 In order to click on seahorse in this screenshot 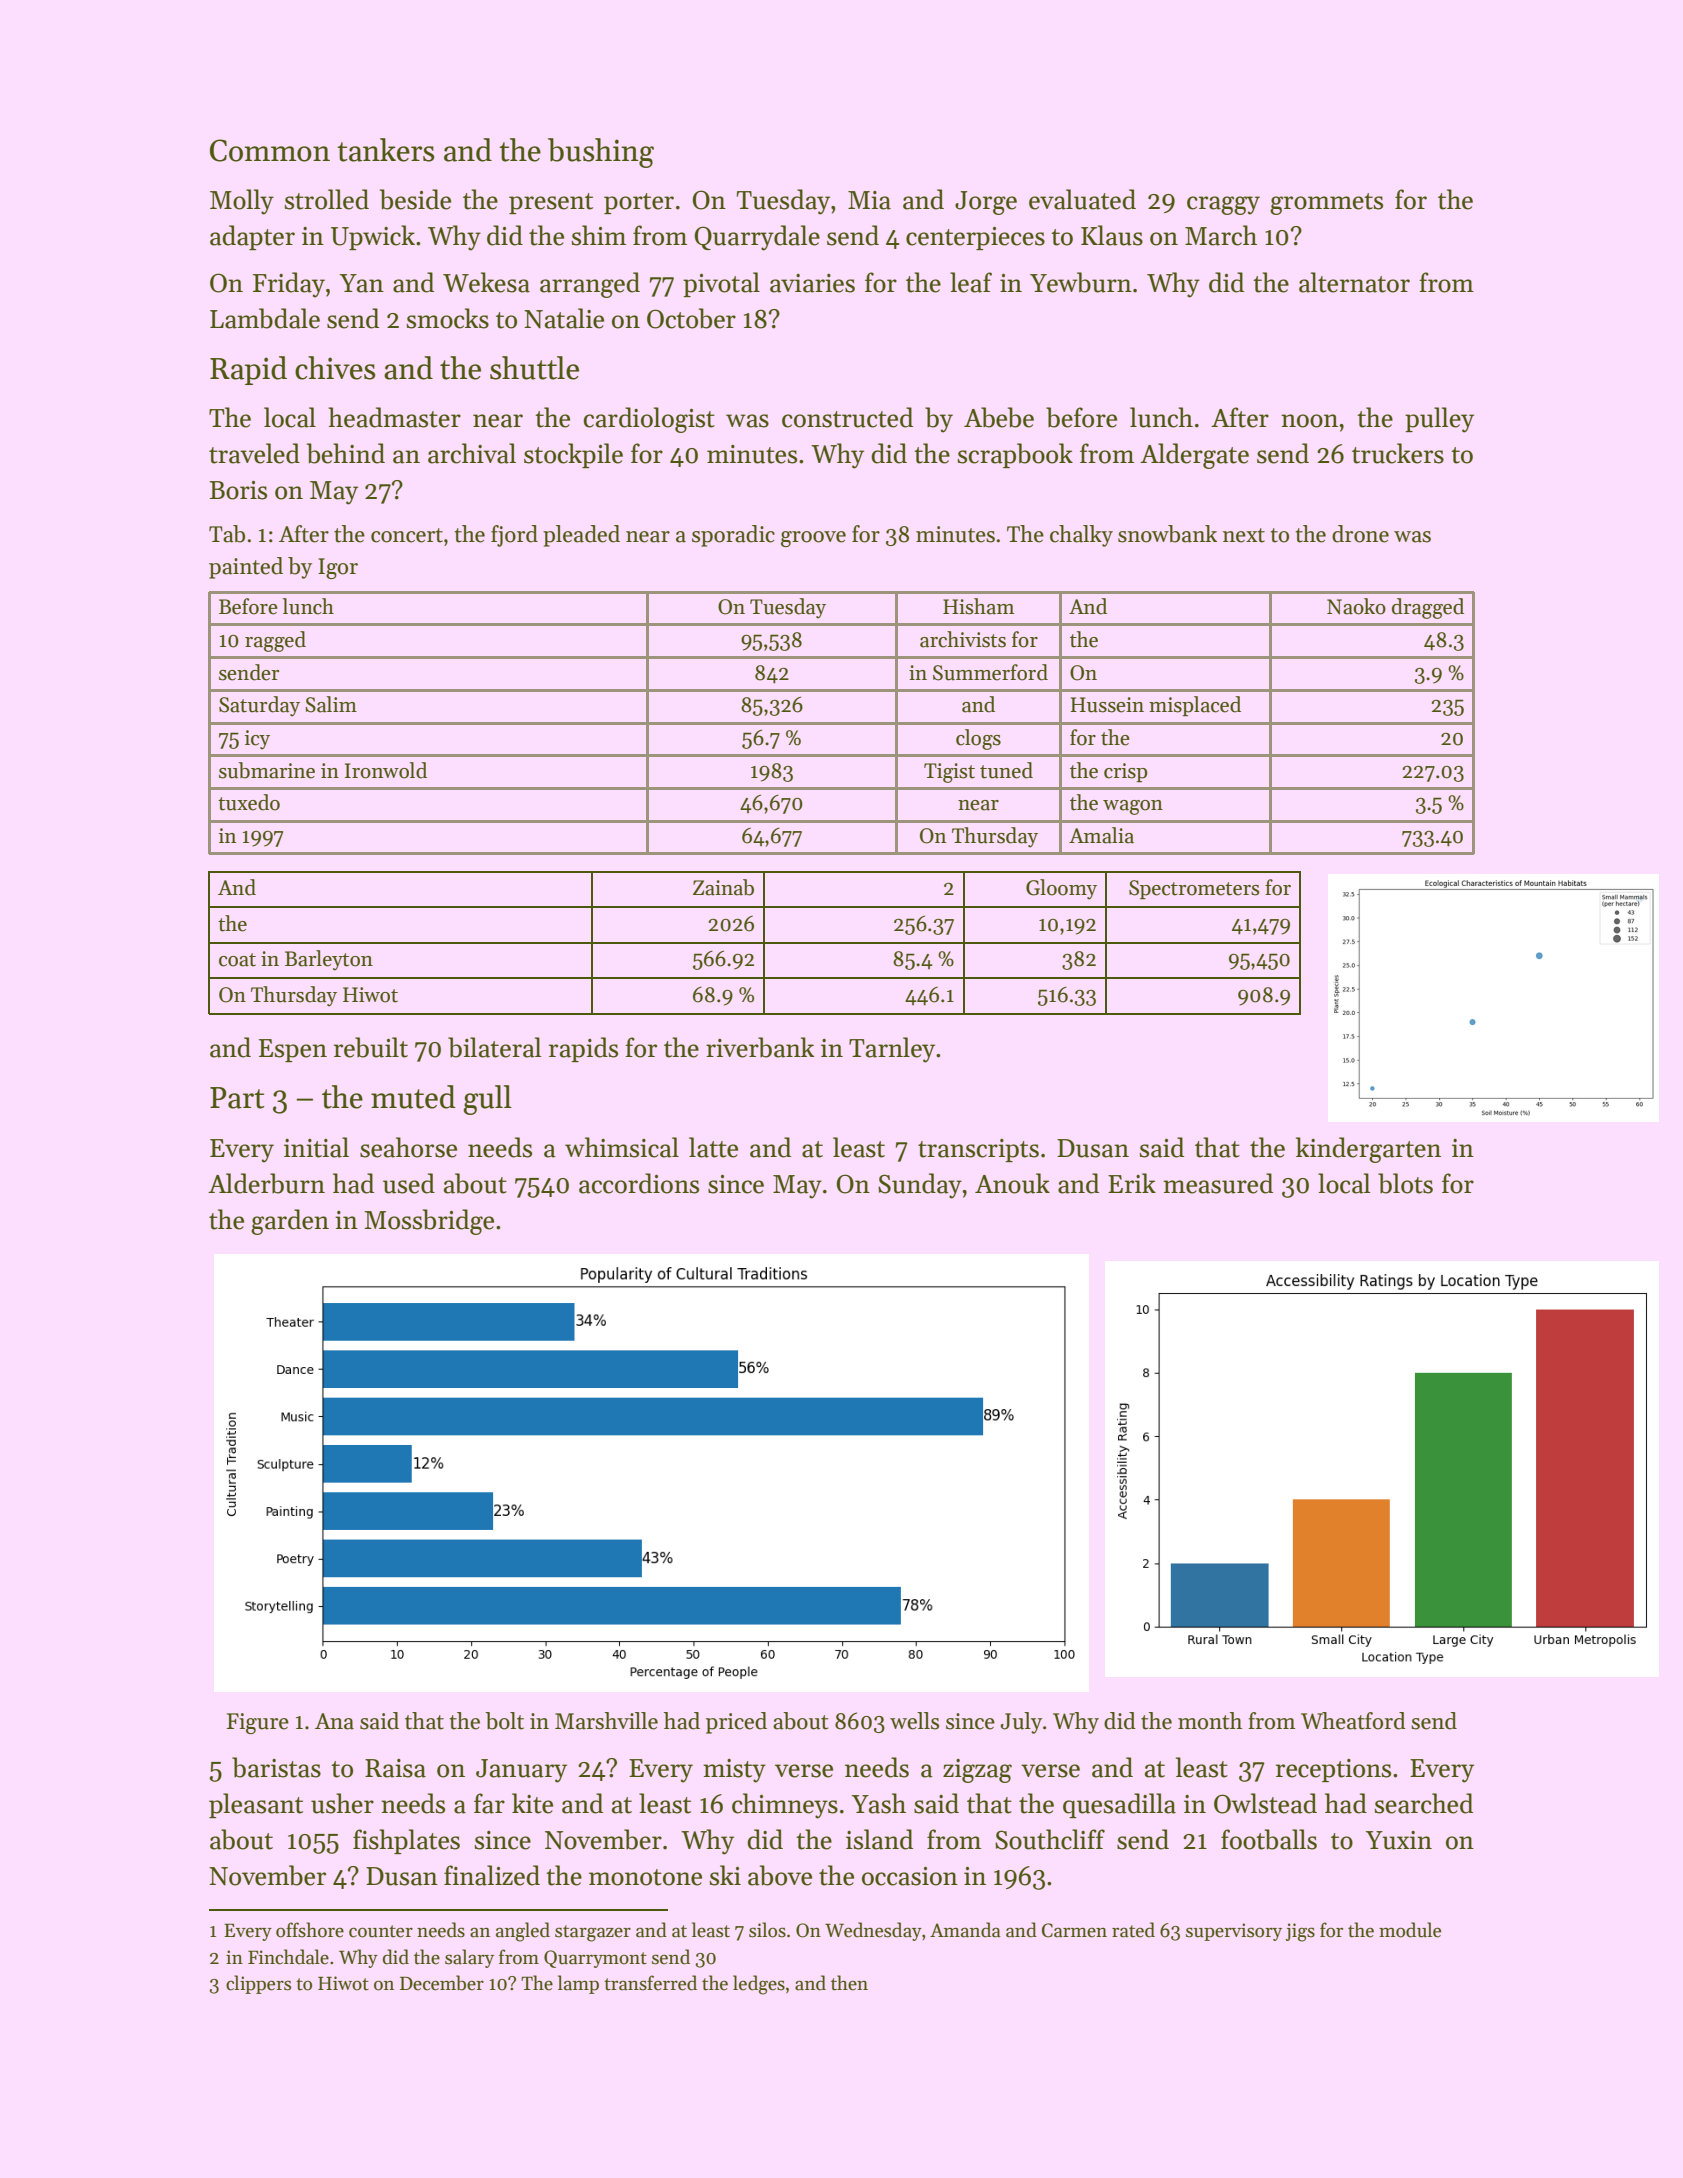, I will do `click(408, 1147)`.
